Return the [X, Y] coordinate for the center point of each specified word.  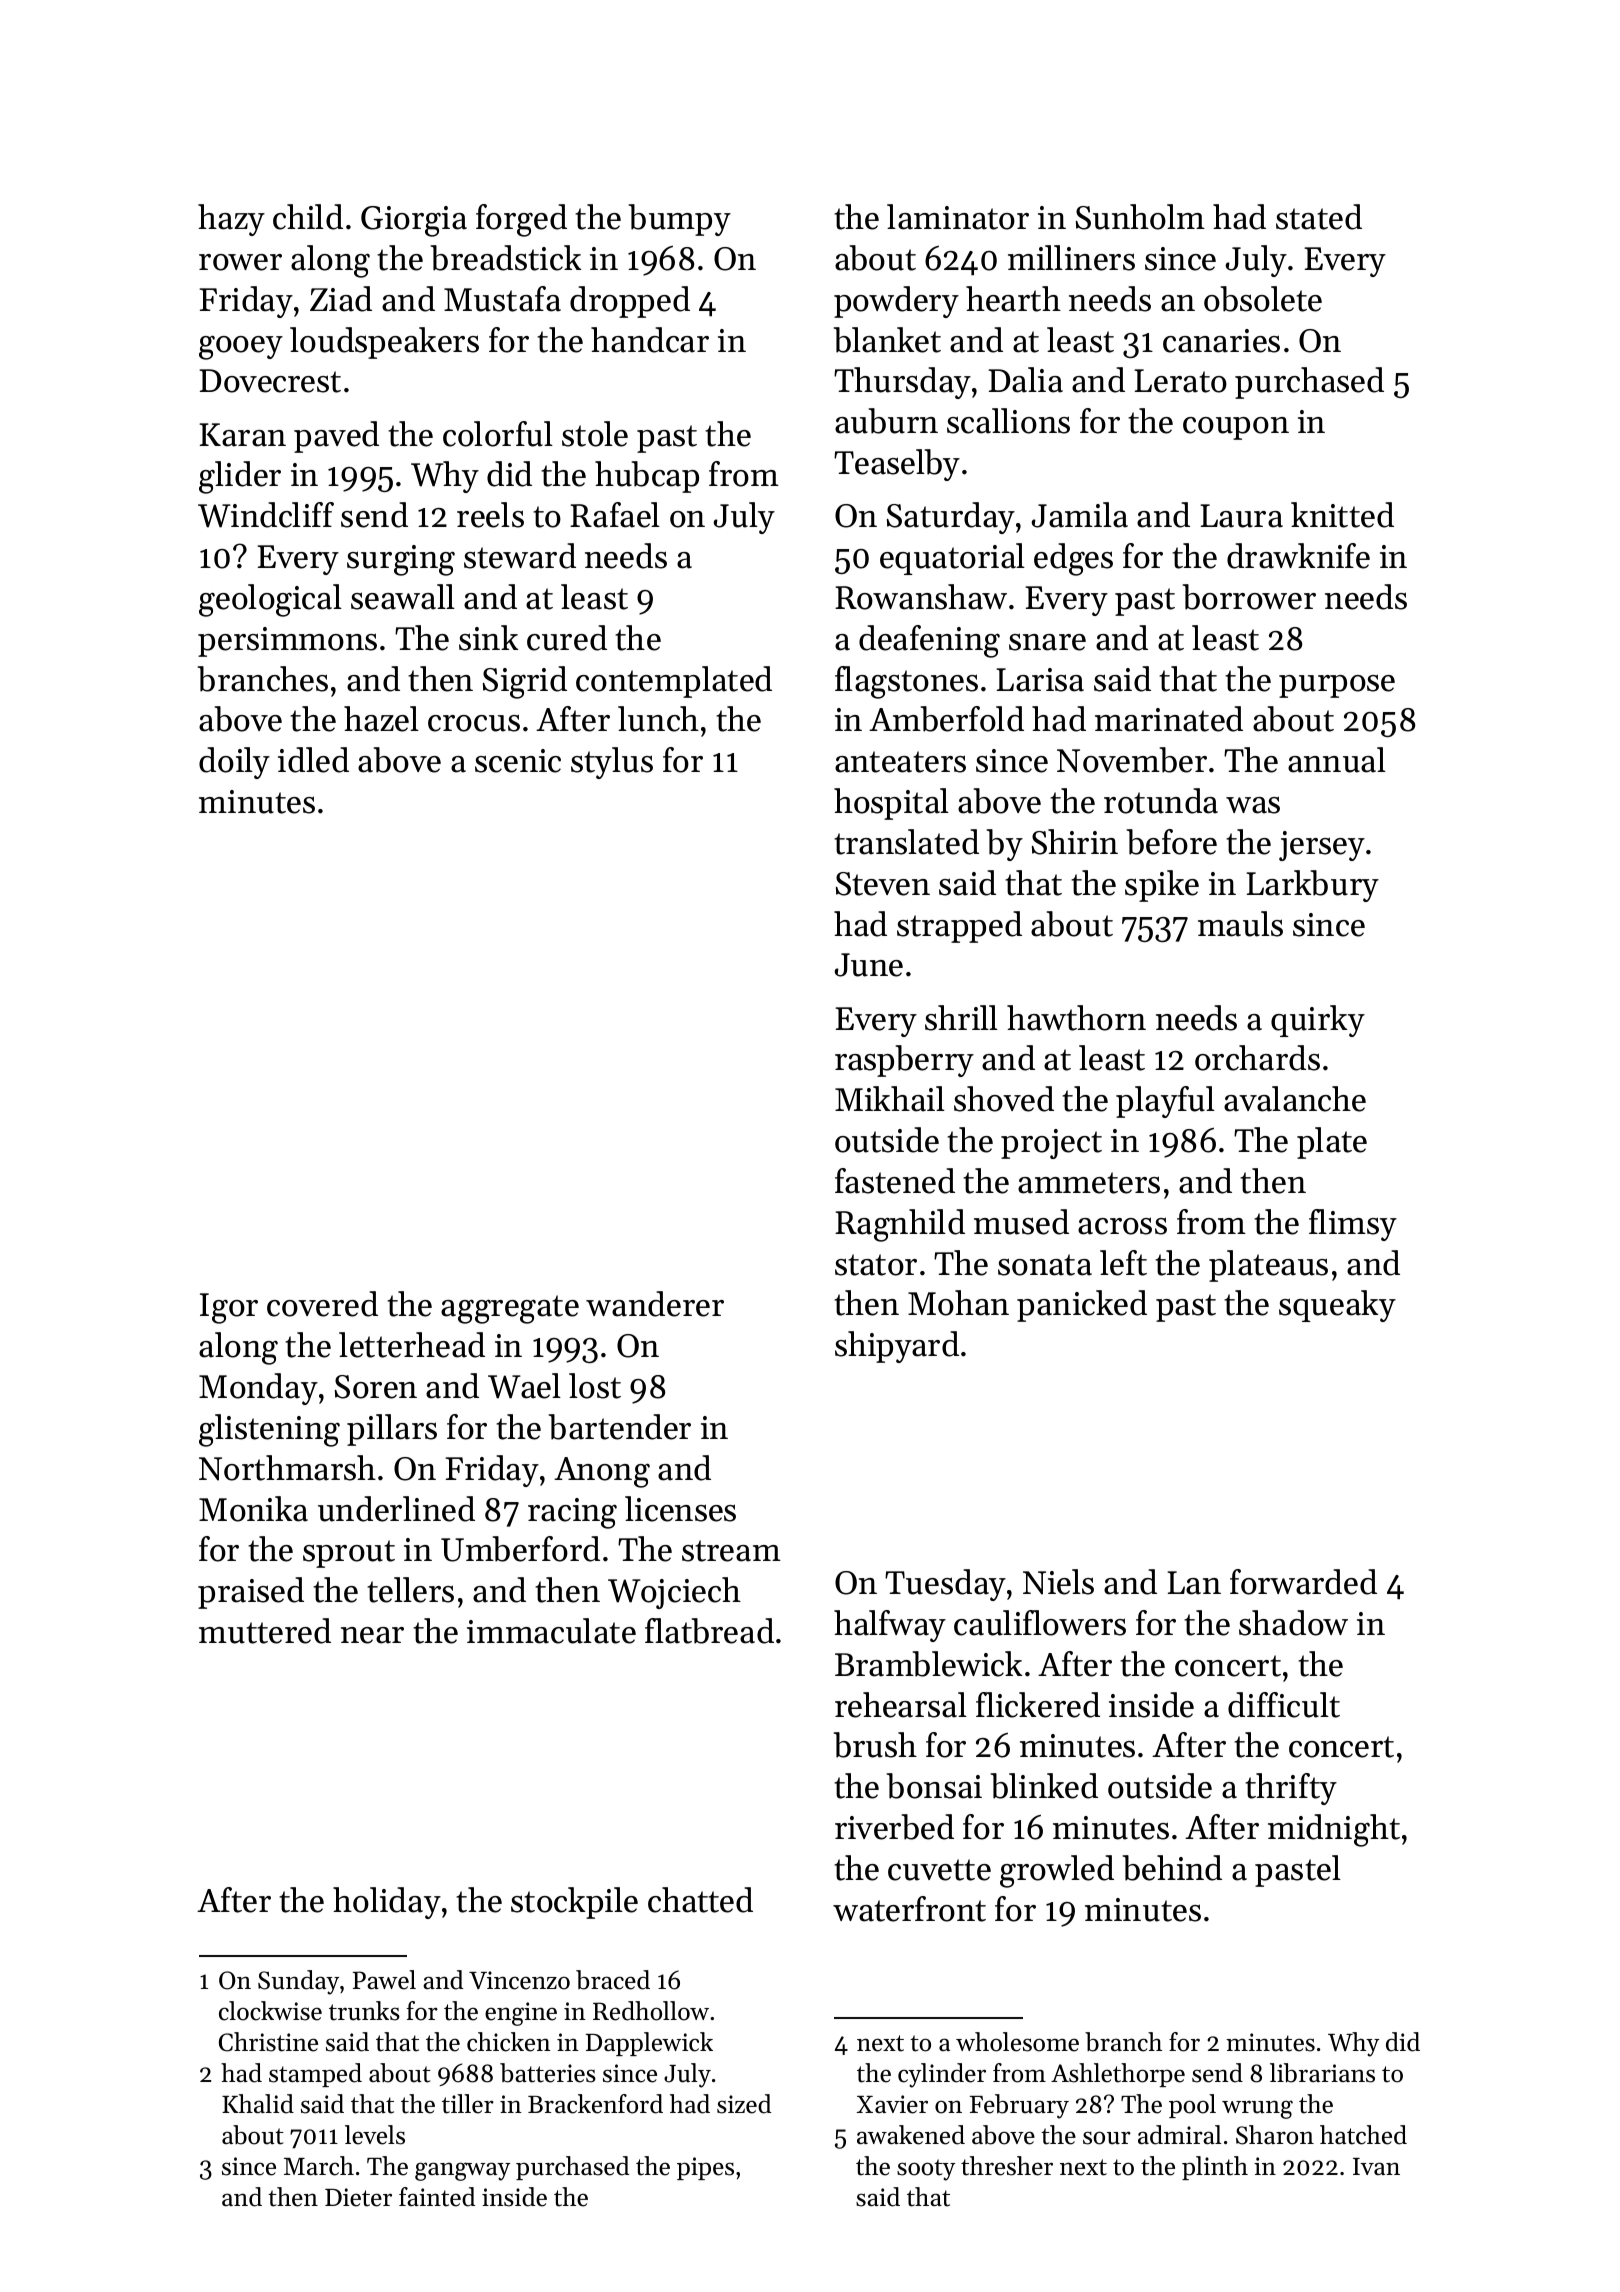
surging [401, 560]
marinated [1169, 719]
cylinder [942, 2075]
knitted [1342, 515]
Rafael [615, 515]
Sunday [298, 1982]
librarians [1322, 2073]
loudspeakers [384, 343]
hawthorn [1076, 1018]
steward [520, 556]
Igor [229, 1308]
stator [876, 1265]
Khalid [258, 2104]
